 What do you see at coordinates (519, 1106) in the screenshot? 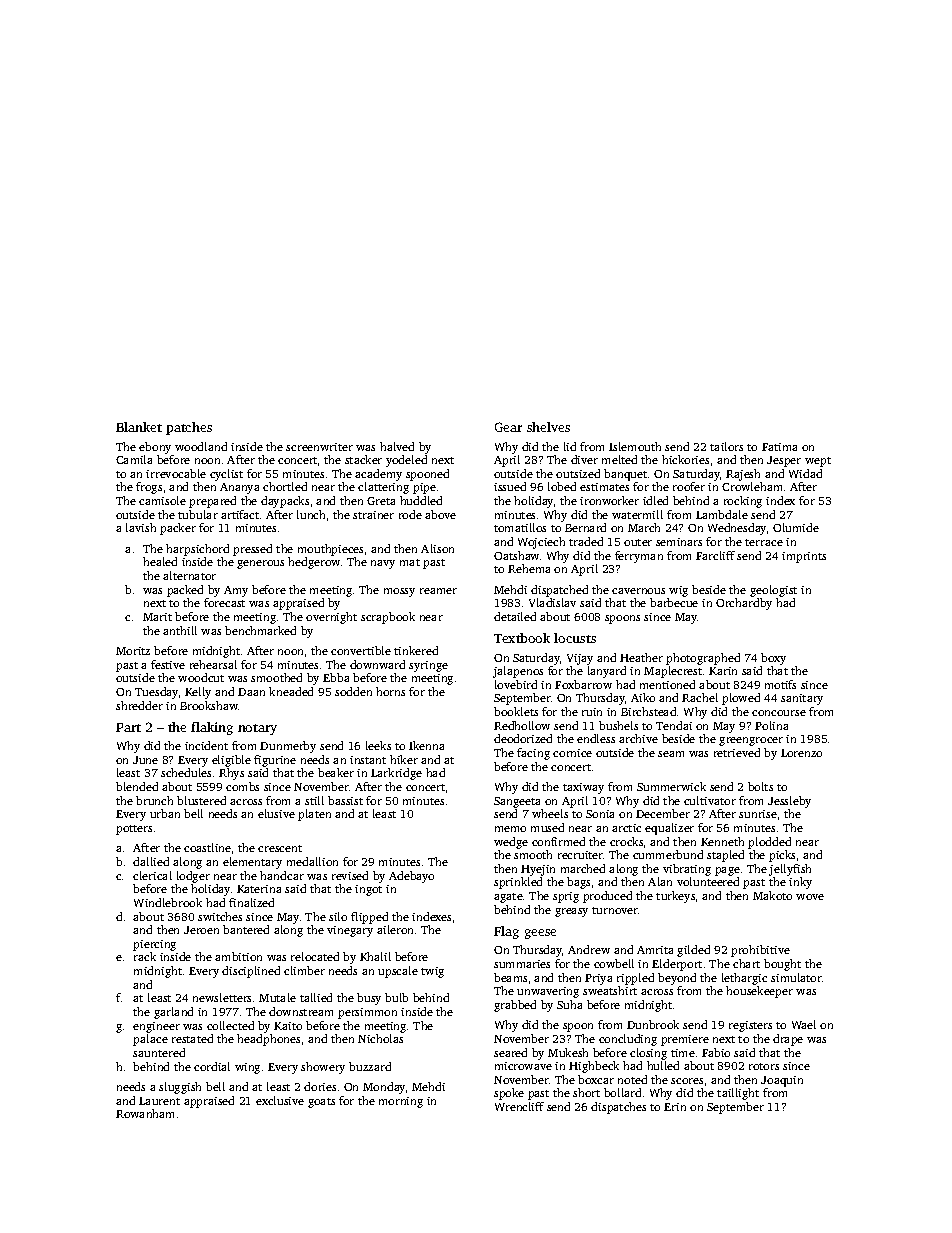
I see `Wrencliff` at bounding box center [519, 1106].
